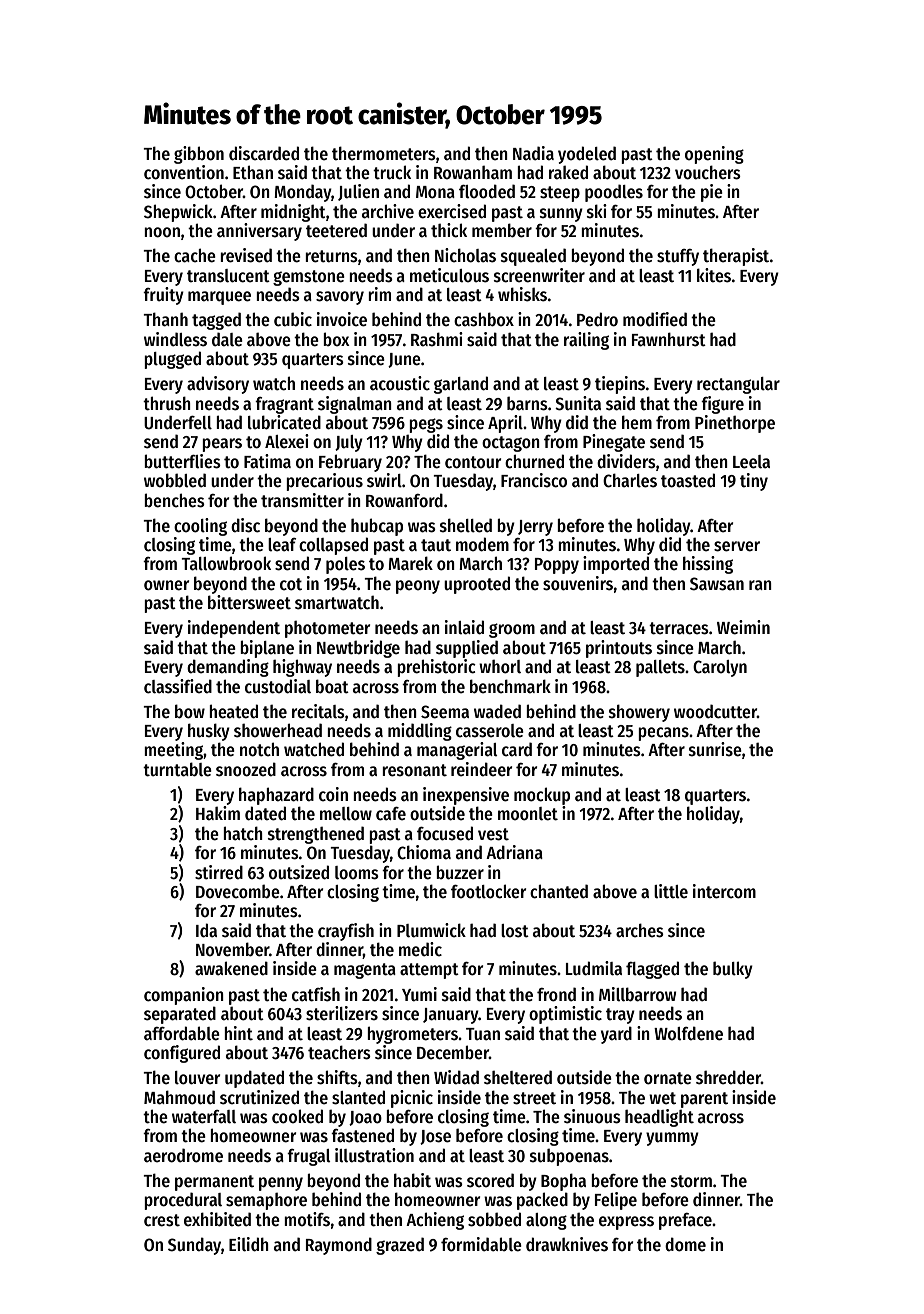  What do you see at coordinates (228, 668) in the screenshot?
I see `demanding` at bounding box center [228, 668].
